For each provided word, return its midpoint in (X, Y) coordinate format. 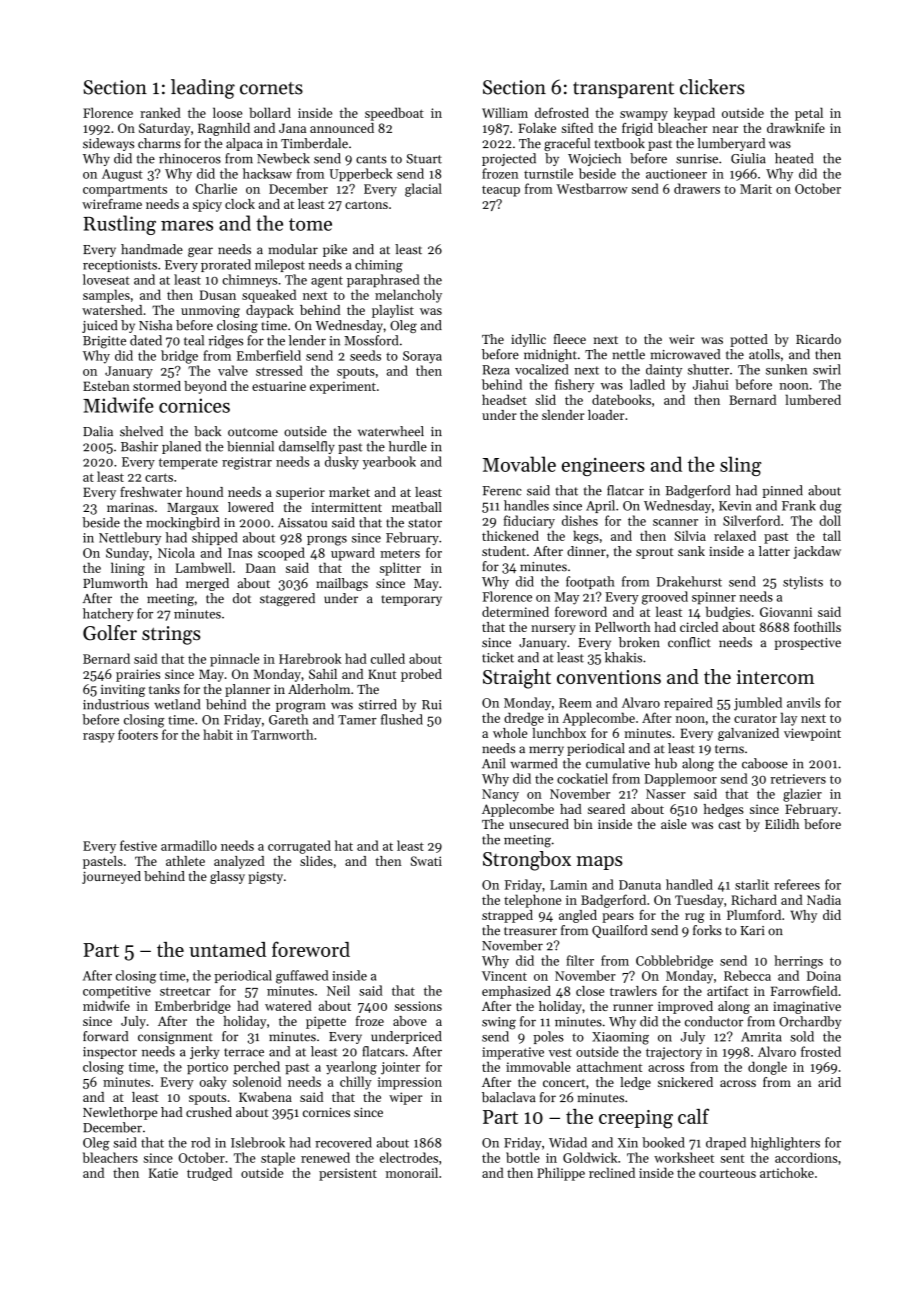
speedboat (394, 114)
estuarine (279, 386)
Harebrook (310, 658)
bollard (270, 112)
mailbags (342, 584)
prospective (808, 644)
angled (578, 916)
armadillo (189, 845)
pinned (783, 491)
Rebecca (747, 975)
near (725, 129)
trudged (209, 1174)
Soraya (422, 357)
